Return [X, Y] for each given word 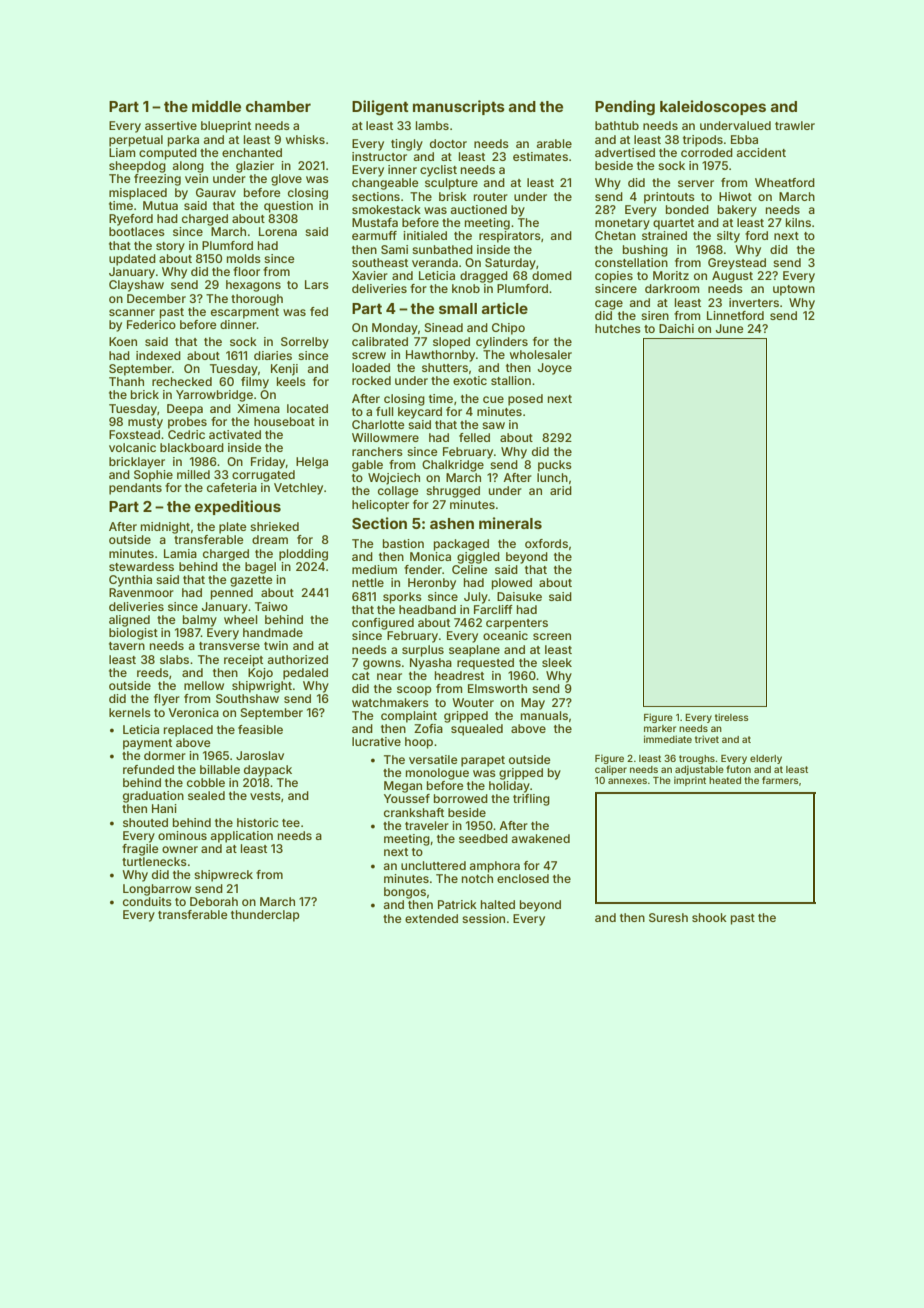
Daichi [676, 328]
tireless [731, 717]
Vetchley [298, 489]
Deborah [214, 901]
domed [552, 275]
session [483, 918]
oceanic [505, 635]
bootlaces [137, 231]
